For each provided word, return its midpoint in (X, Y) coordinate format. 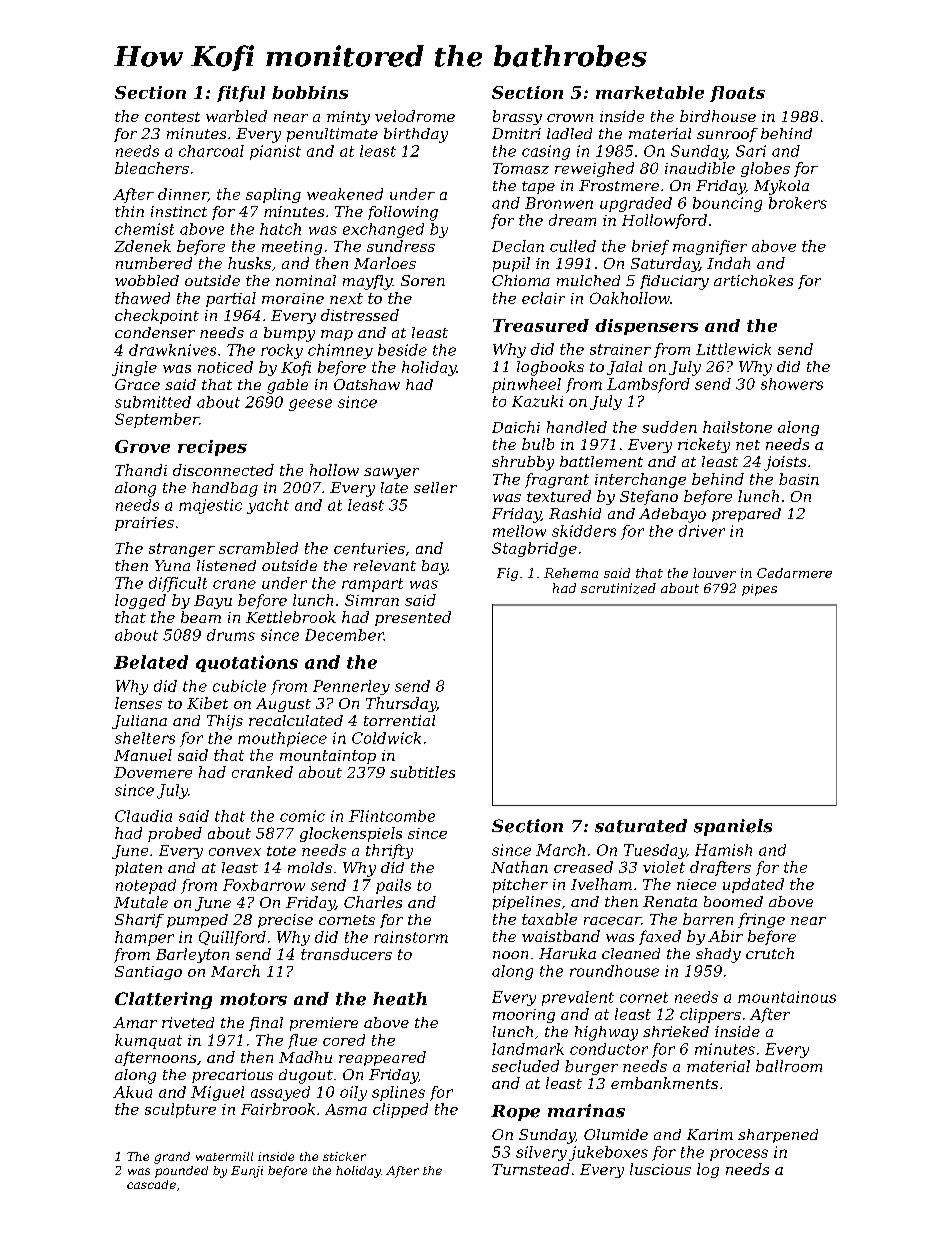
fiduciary (674, 282)
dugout (306, 1076)
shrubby (523, 463)
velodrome (415, 116)
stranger (182, 550)
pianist (275, 152)
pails (393, 886)
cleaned (631, 953)
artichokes (753, 280)
